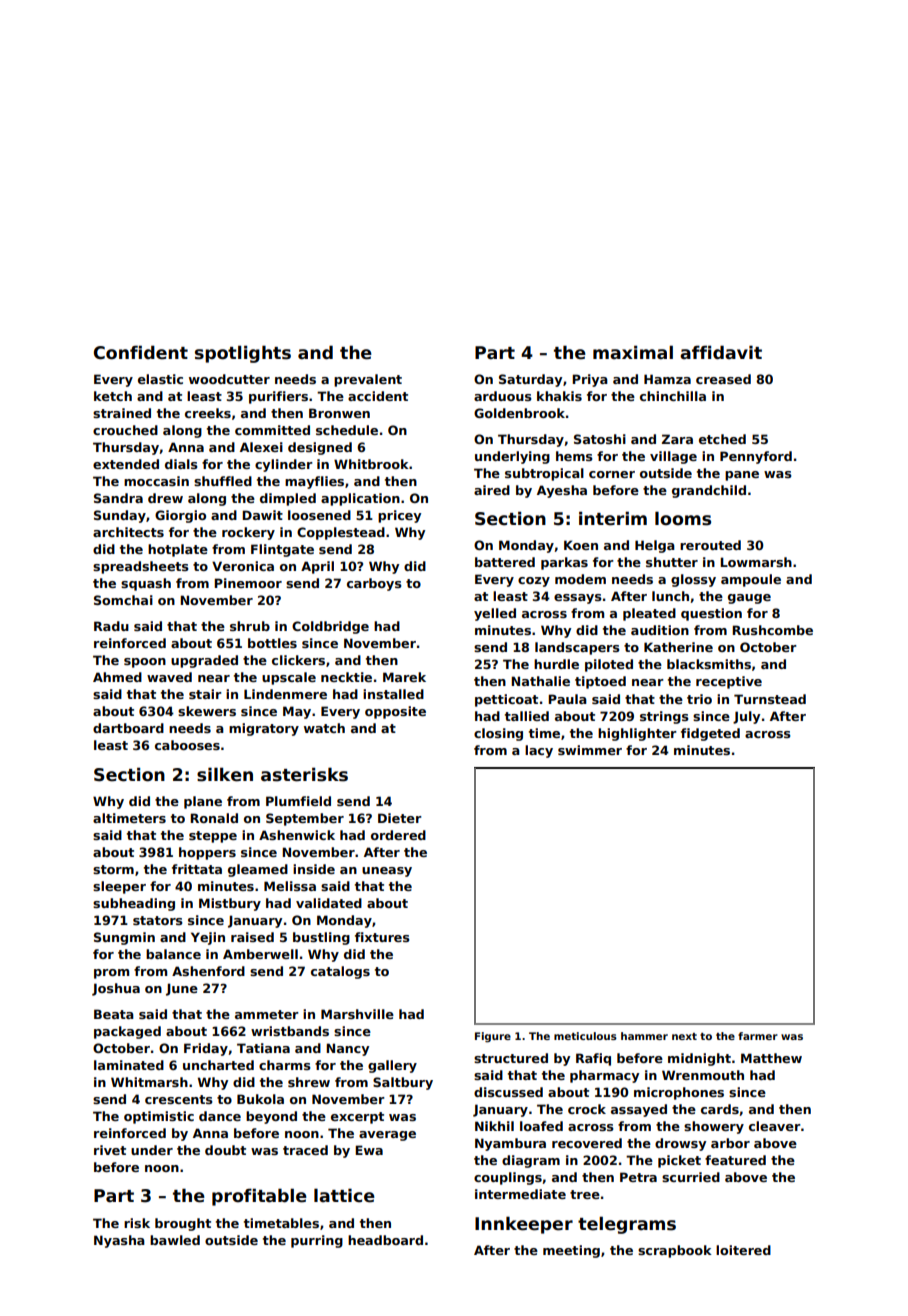 Image resolution: width=908 pixels, height=1316 pixels. What do you see at coordinates (633, 352) in the screenshot?
I see `maximal` at bounding box center [633, 352].
